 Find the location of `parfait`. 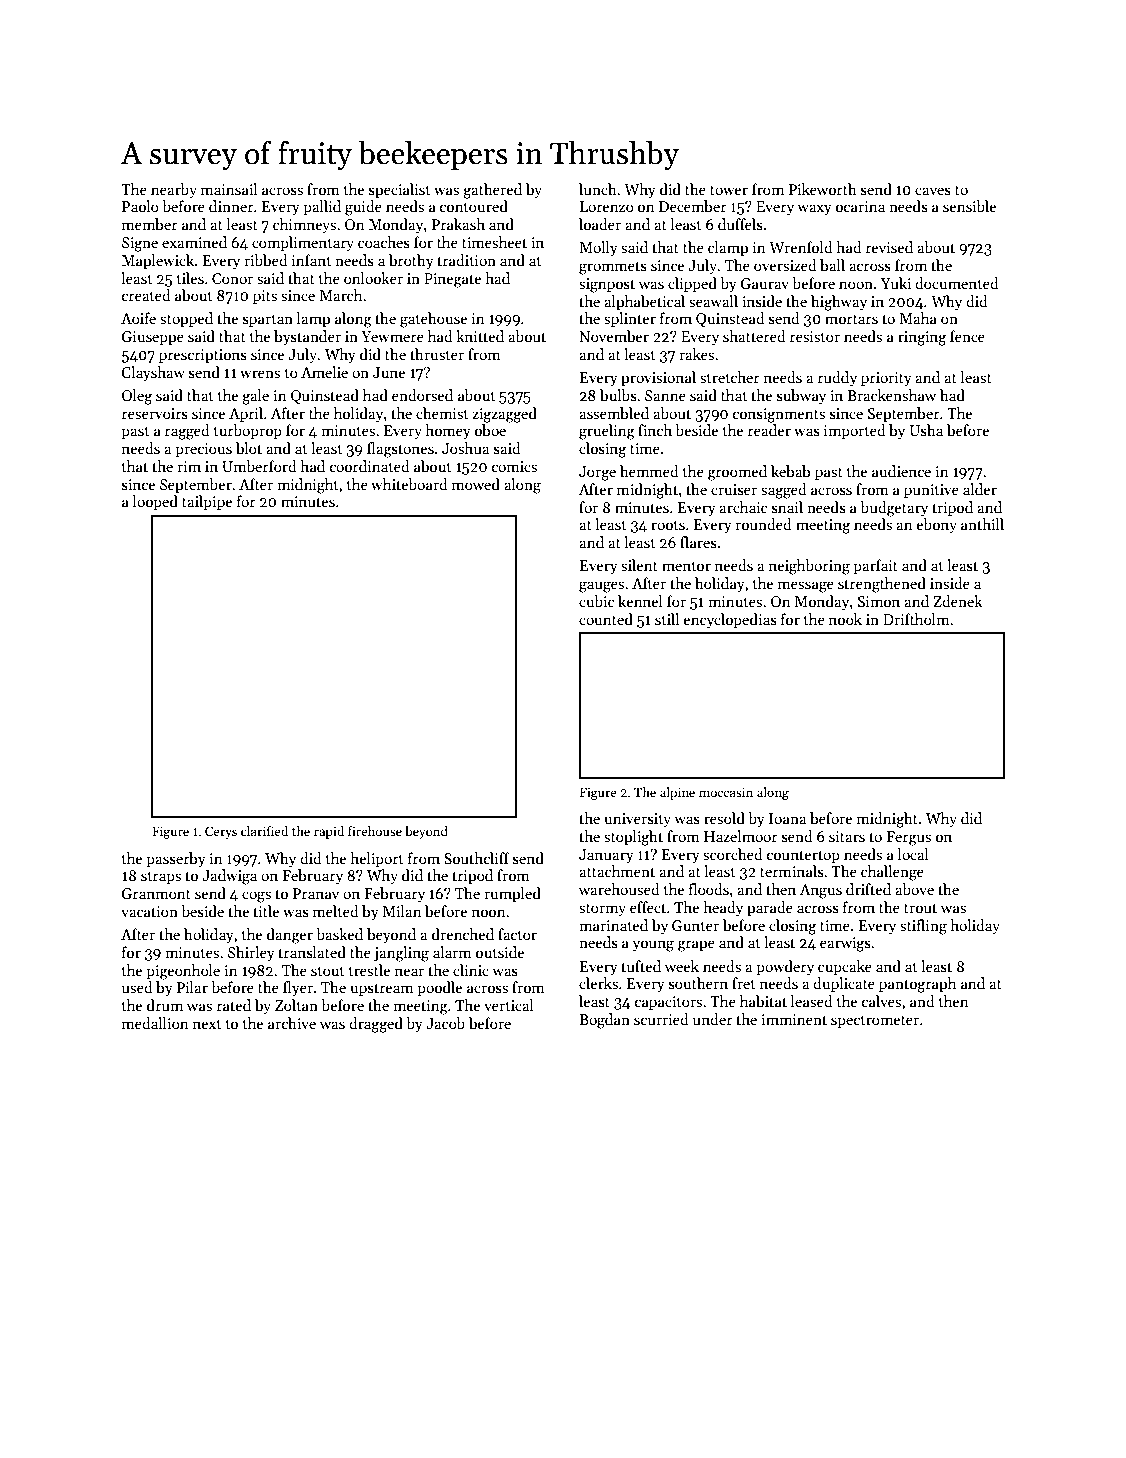

parfait is located at coordinates (875, 566).
